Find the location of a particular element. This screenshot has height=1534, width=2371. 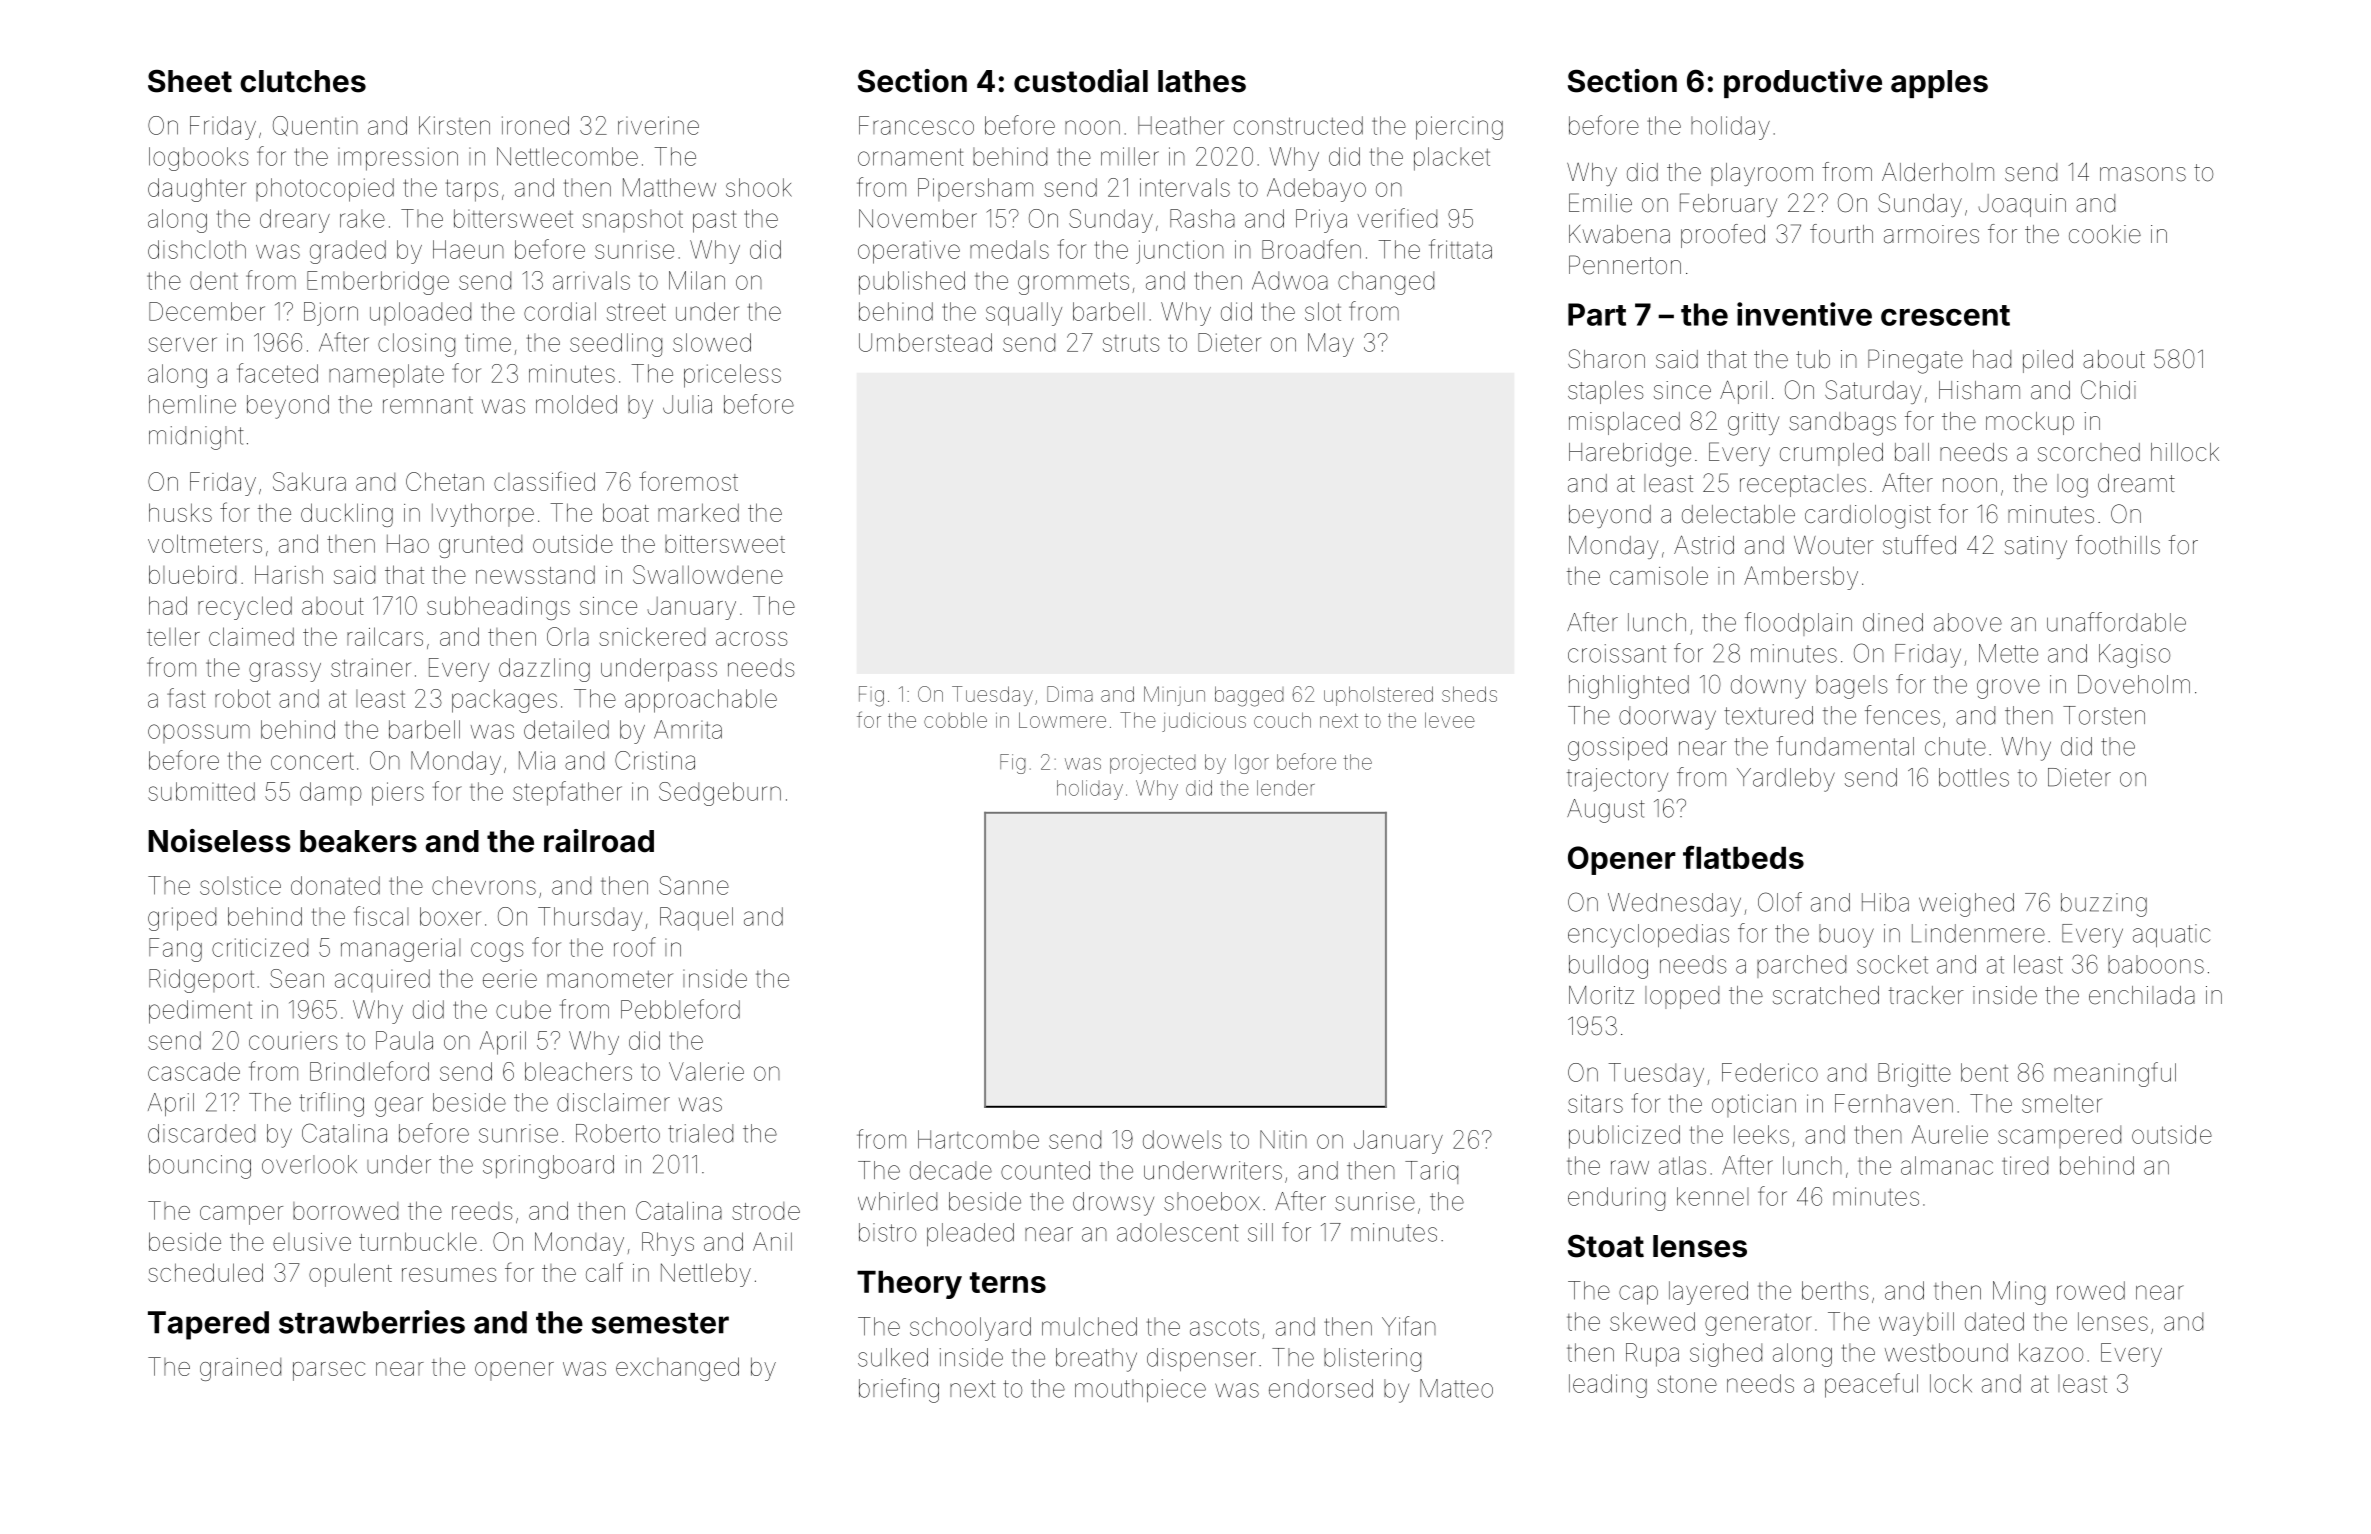

enchilada is located at coordinates (2142, 995).
